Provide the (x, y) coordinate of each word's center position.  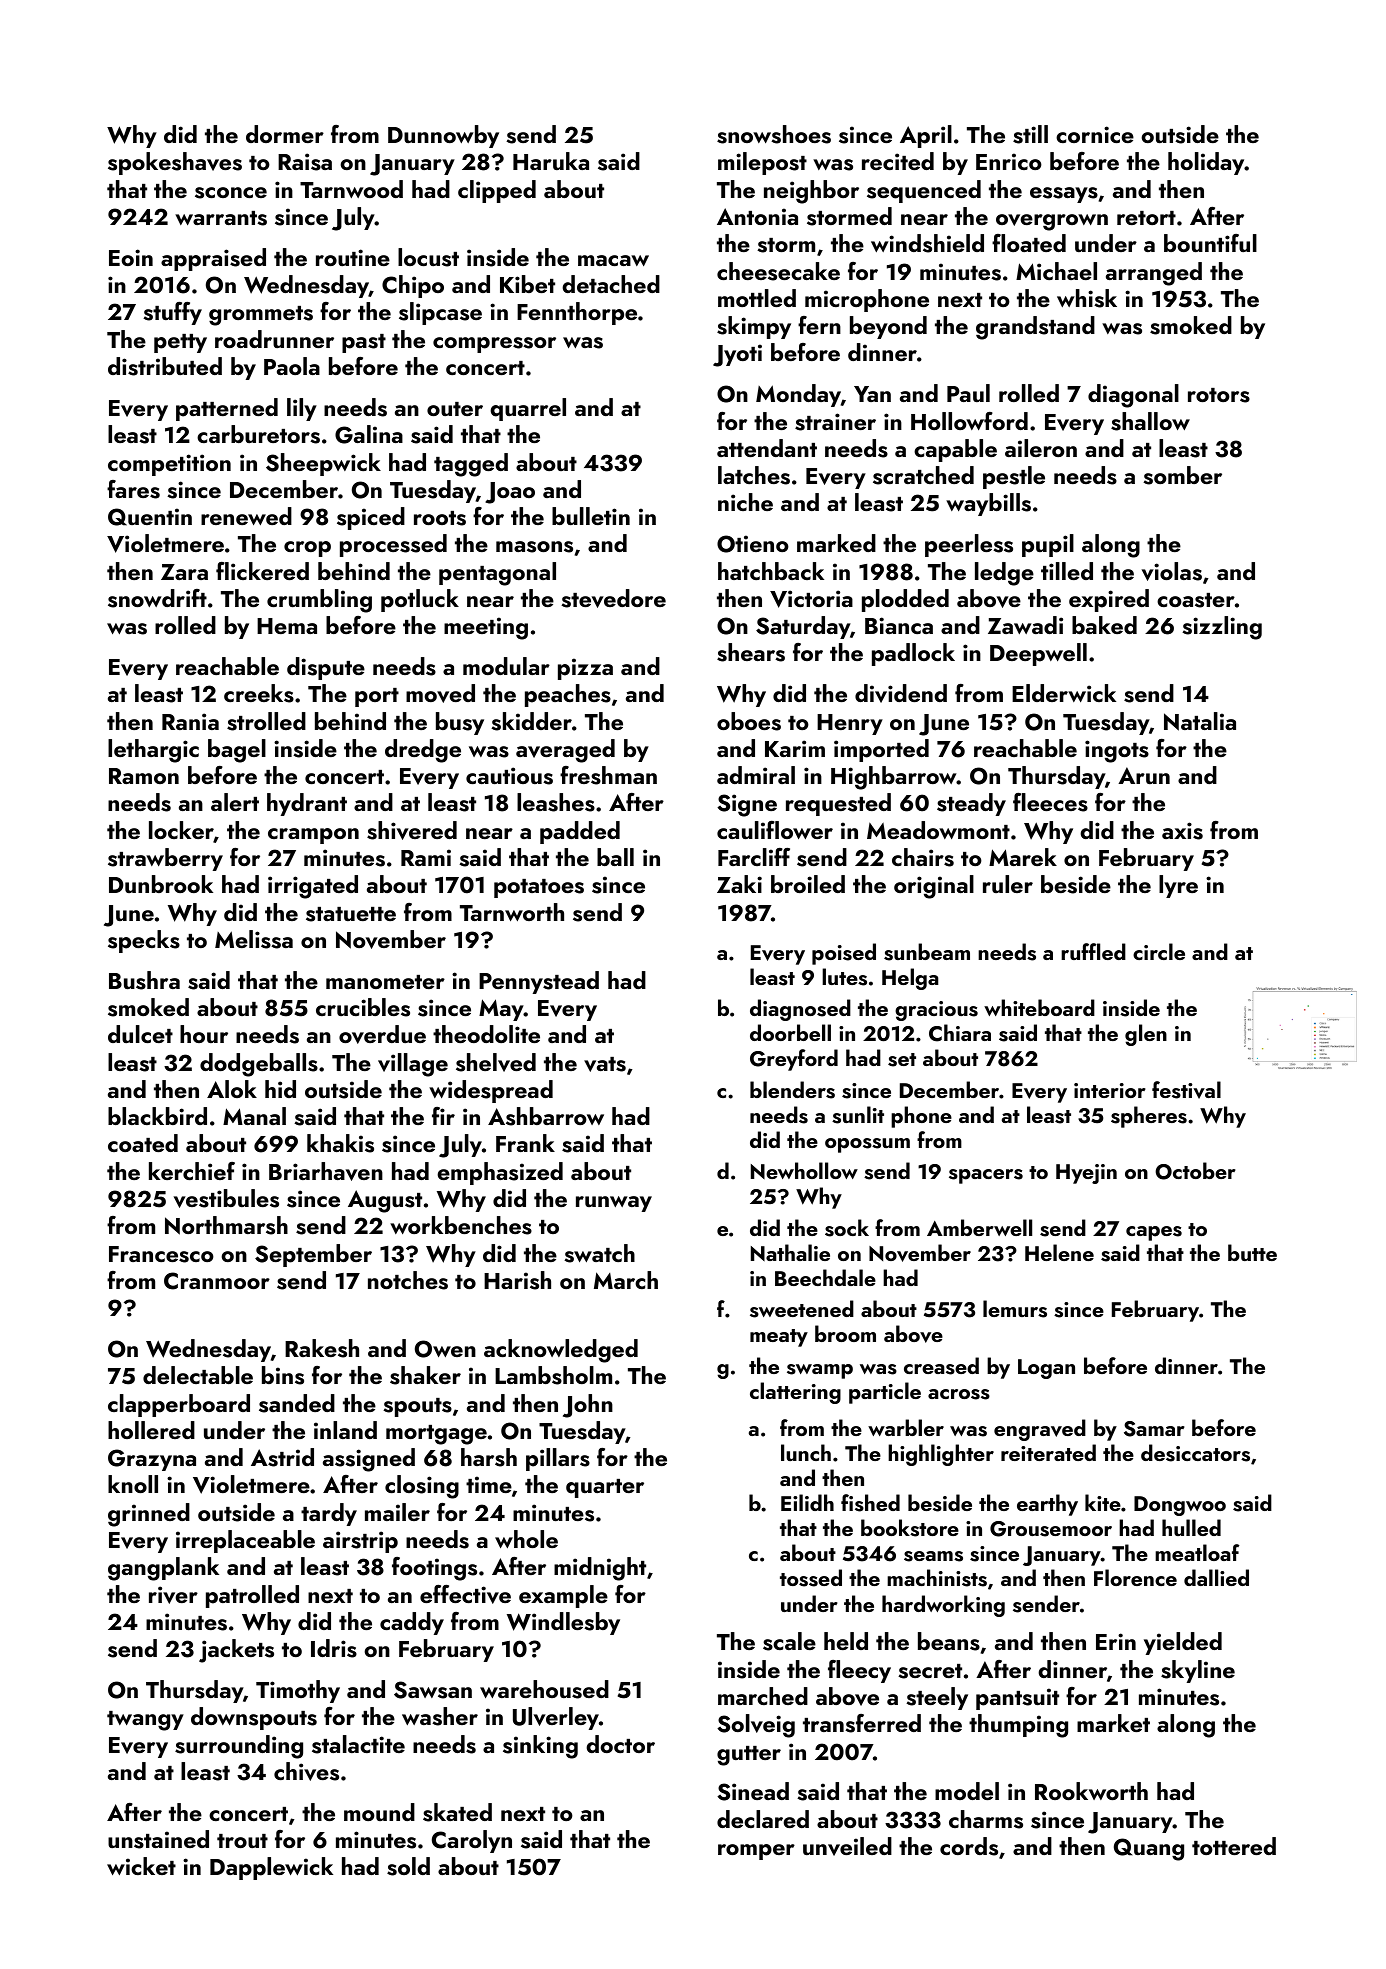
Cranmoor (217, 1281)
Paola (292, 366)
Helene (1059, 1252)
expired (1109, 600)
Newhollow (804, 1170)
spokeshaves (175, 163)
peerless (969, 545)
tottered (1234, 1846)
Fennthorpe (577, 313)
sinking (540, 1747)
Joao (510, 493)
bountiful (1210, 243)
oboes (749, 721)
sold (408, 1866)
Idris (334, 1648)
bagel (237, 751)
